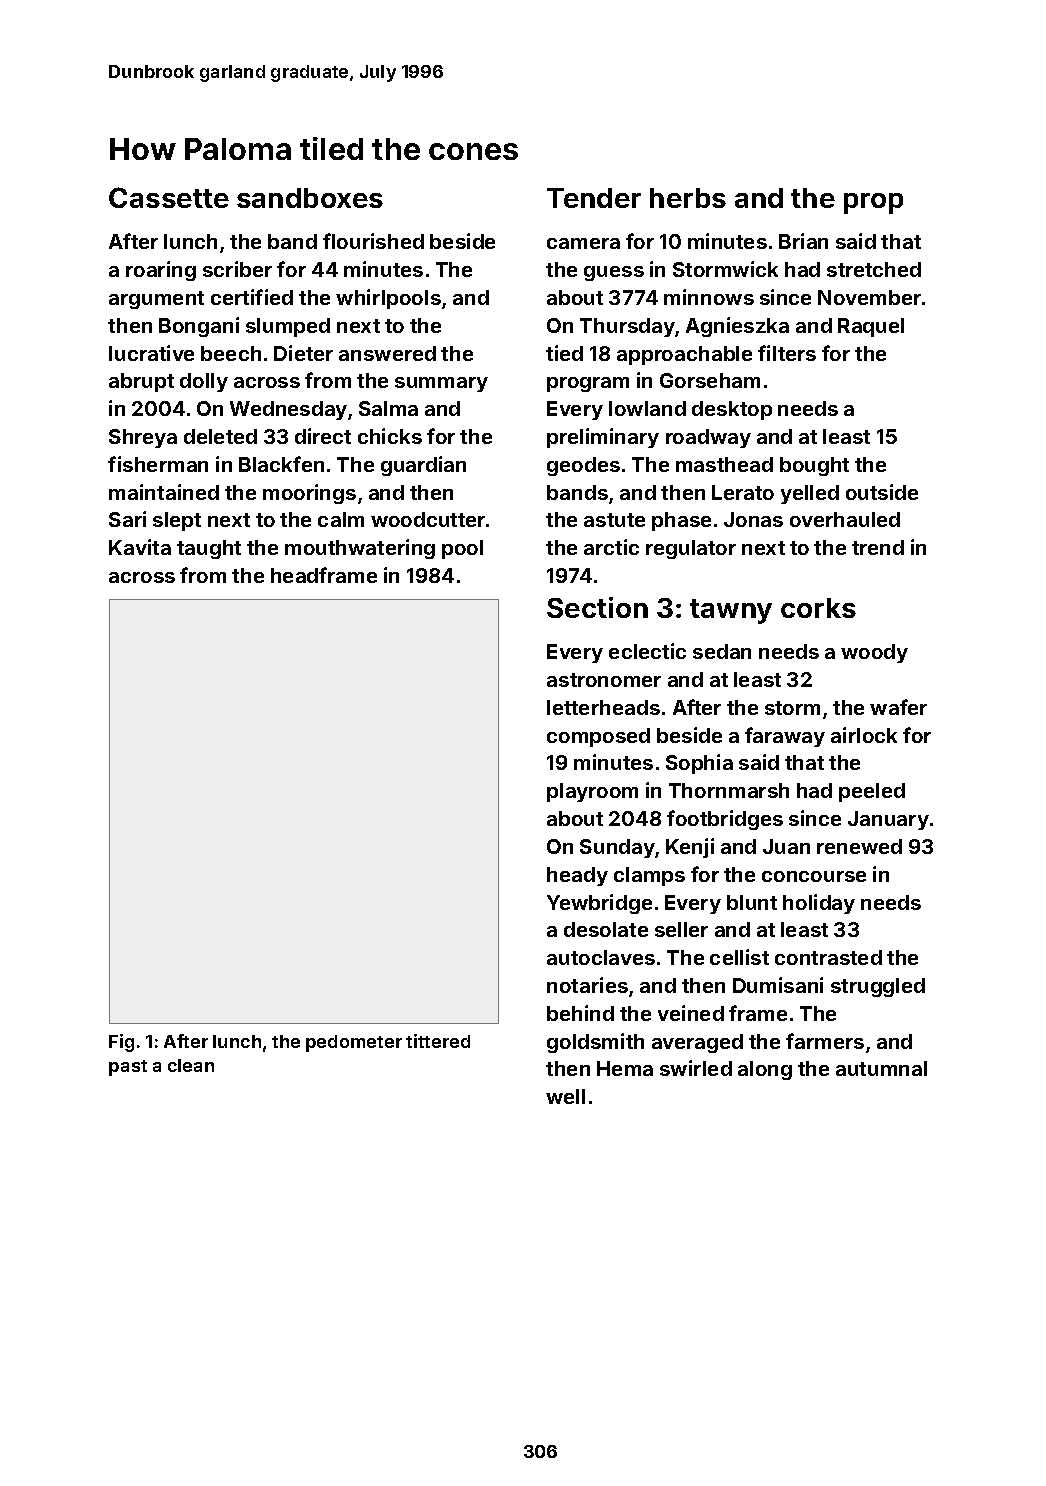  I want to click on tittered, so click(438, 1041).
